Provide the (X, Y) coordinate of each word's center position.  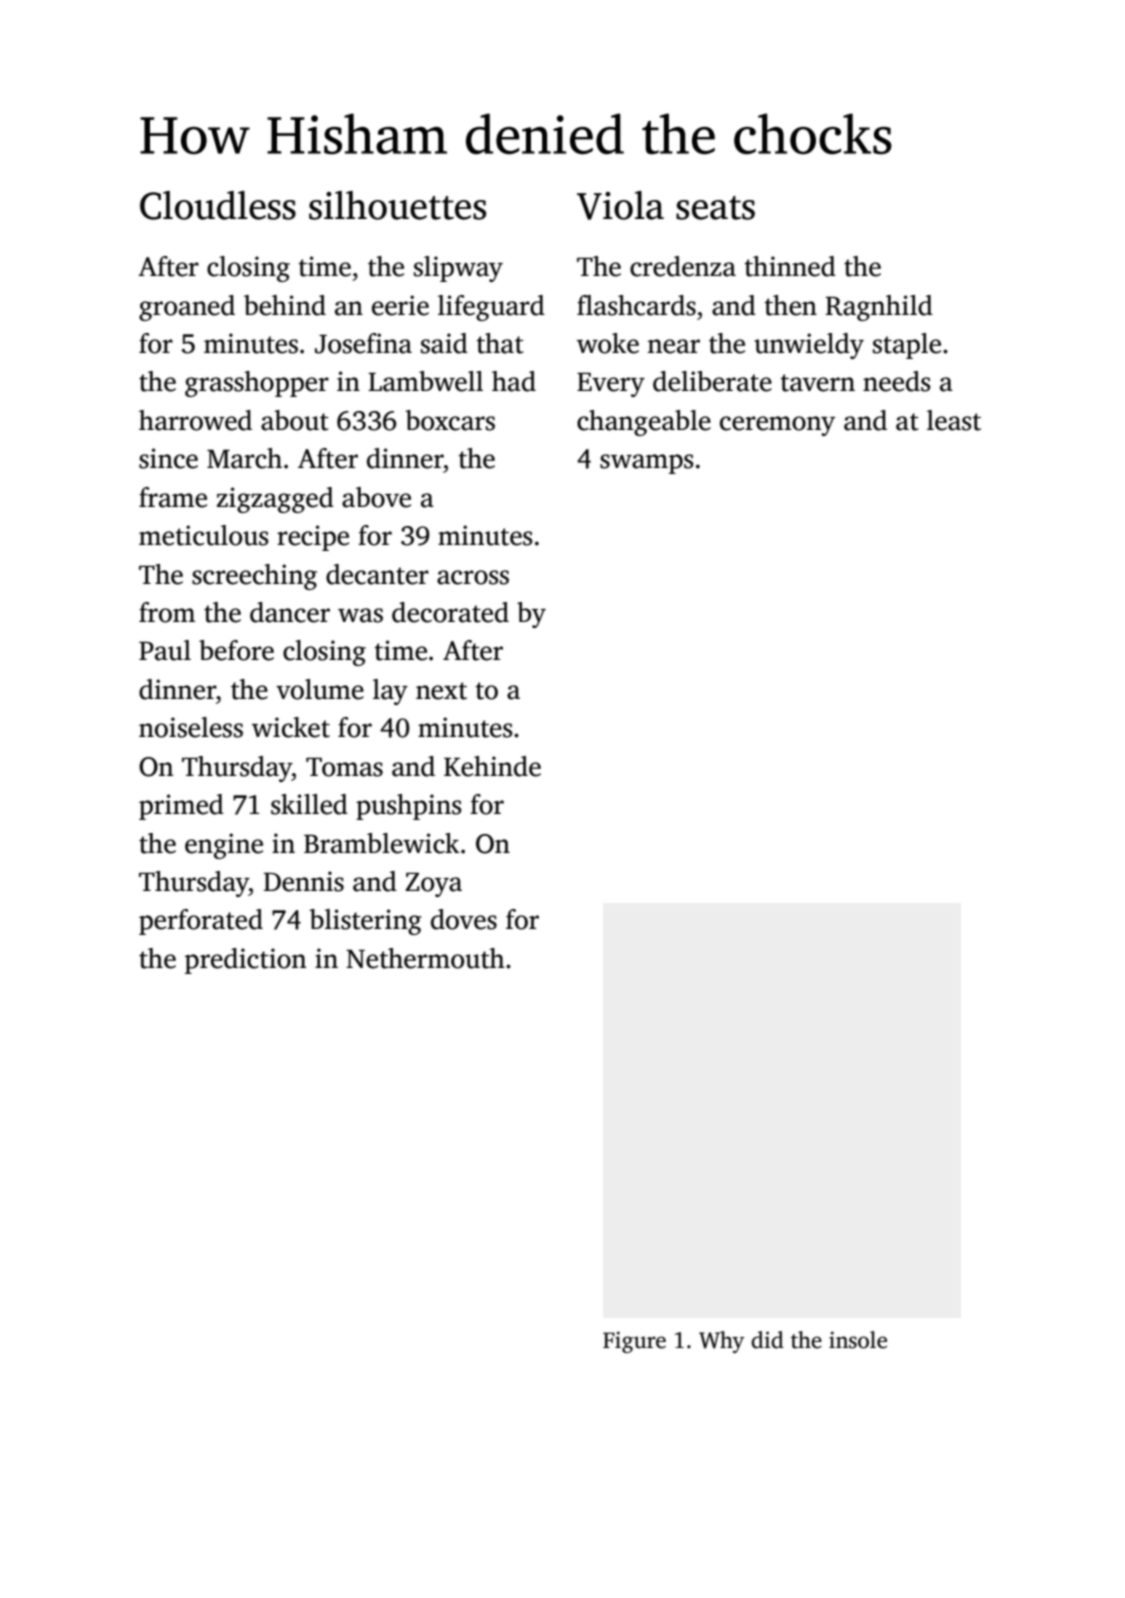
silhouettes (397, 205)
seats (715, 208)
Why (721, 1342)
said (444, 343)
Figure (634, 1342)
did (767, 1340)
